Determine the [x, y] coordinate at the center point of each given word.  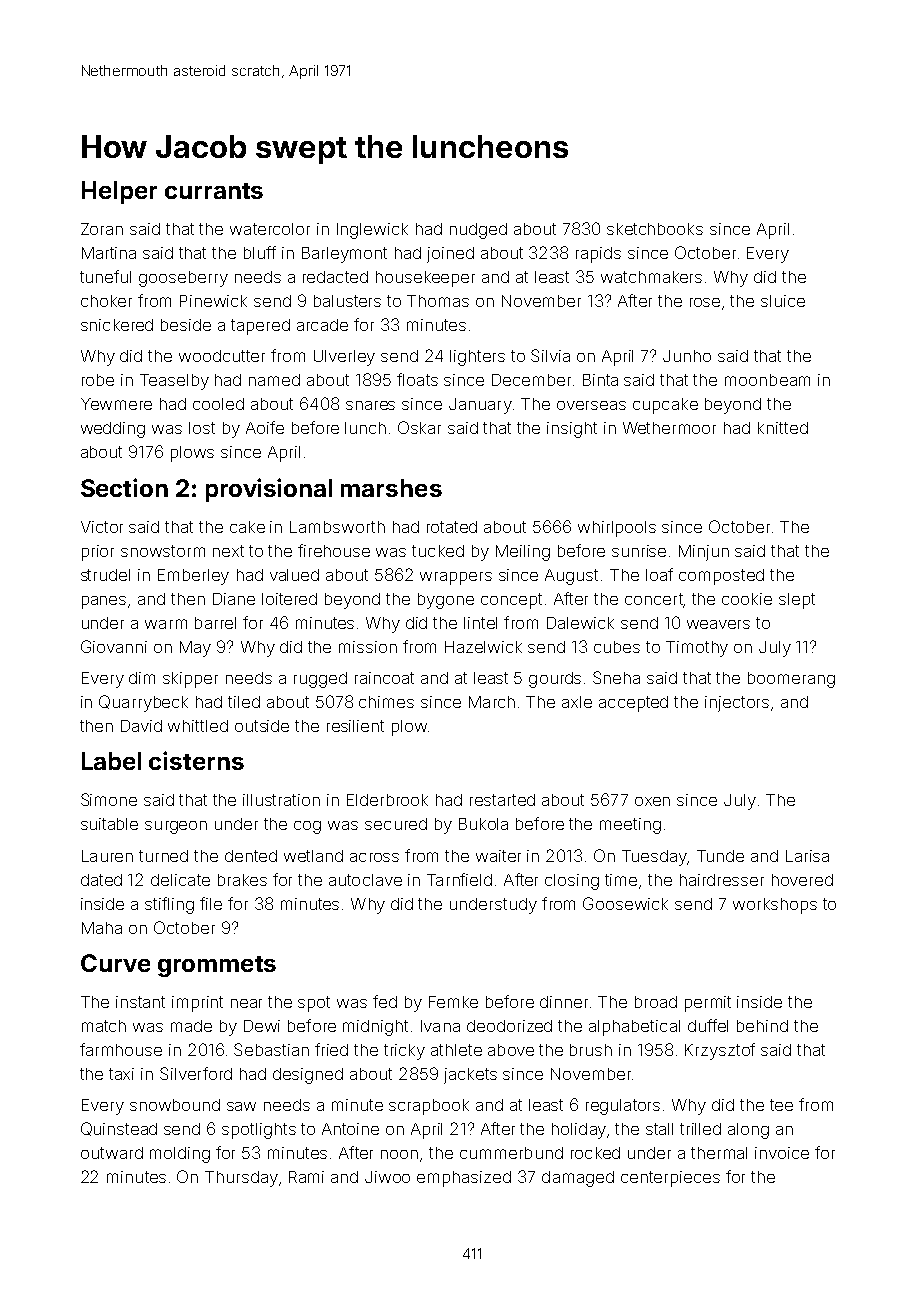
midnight [375, 1028]
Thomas [438, 301]
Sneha [616, 677]
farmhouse [121, 1049]
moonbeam [767, 380]
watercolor [270, 229]
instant [140, 1002]
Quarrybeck [143, 703]
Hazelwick [483, 647]
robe [98, 380]
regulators [623, 1107]
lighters [477, 358]
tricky [404, 1052]
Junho [687, 356]
